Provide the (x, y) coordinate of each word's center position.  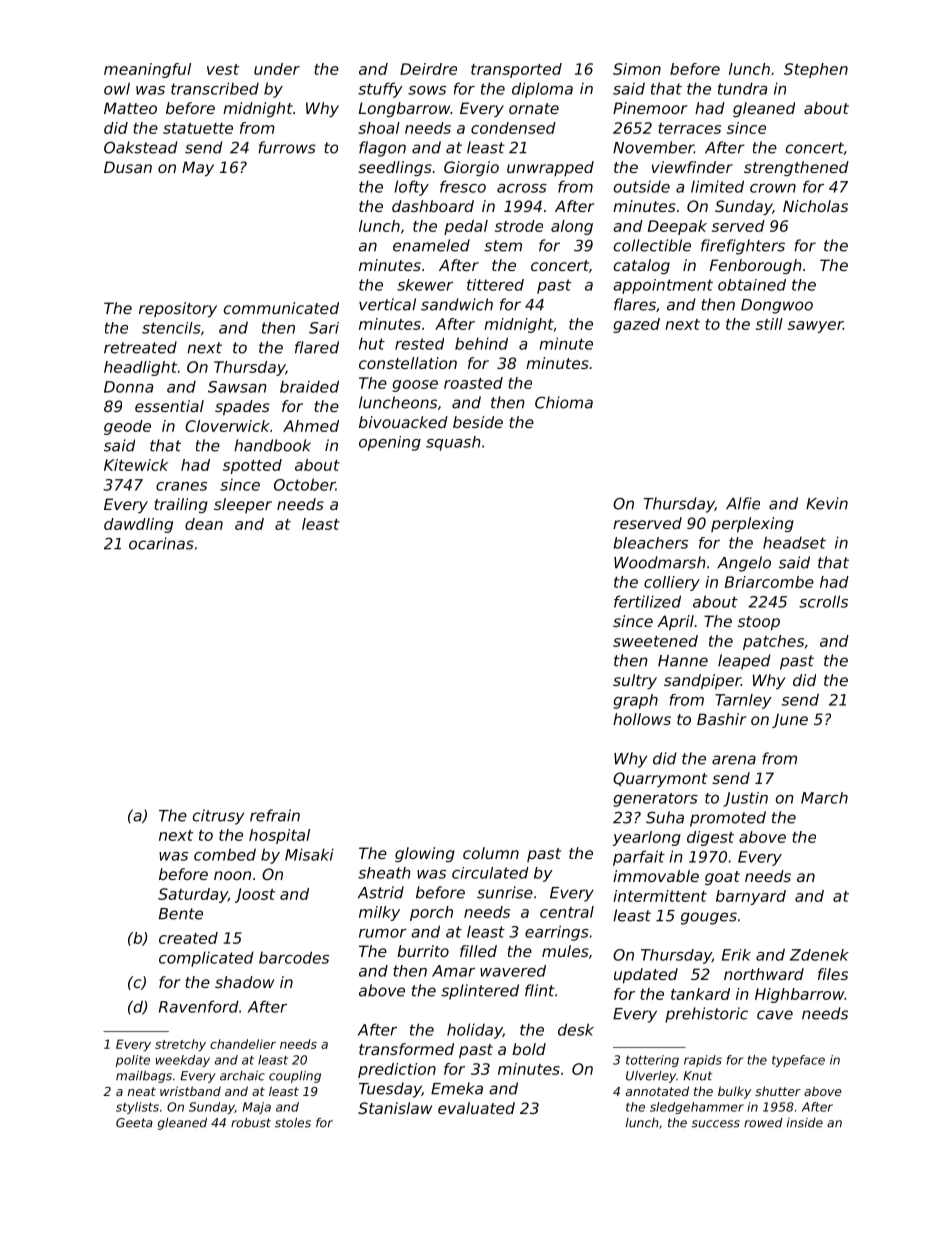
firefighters (743, 247)
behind (481, 343)
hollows (642, 719)
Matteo (130, 108)
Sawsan (237, 387)
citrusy (218, 817)
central (567, 912)
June (790, 720)
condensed (513, 128)
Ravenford (199, 1006)
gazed (636, 325)
